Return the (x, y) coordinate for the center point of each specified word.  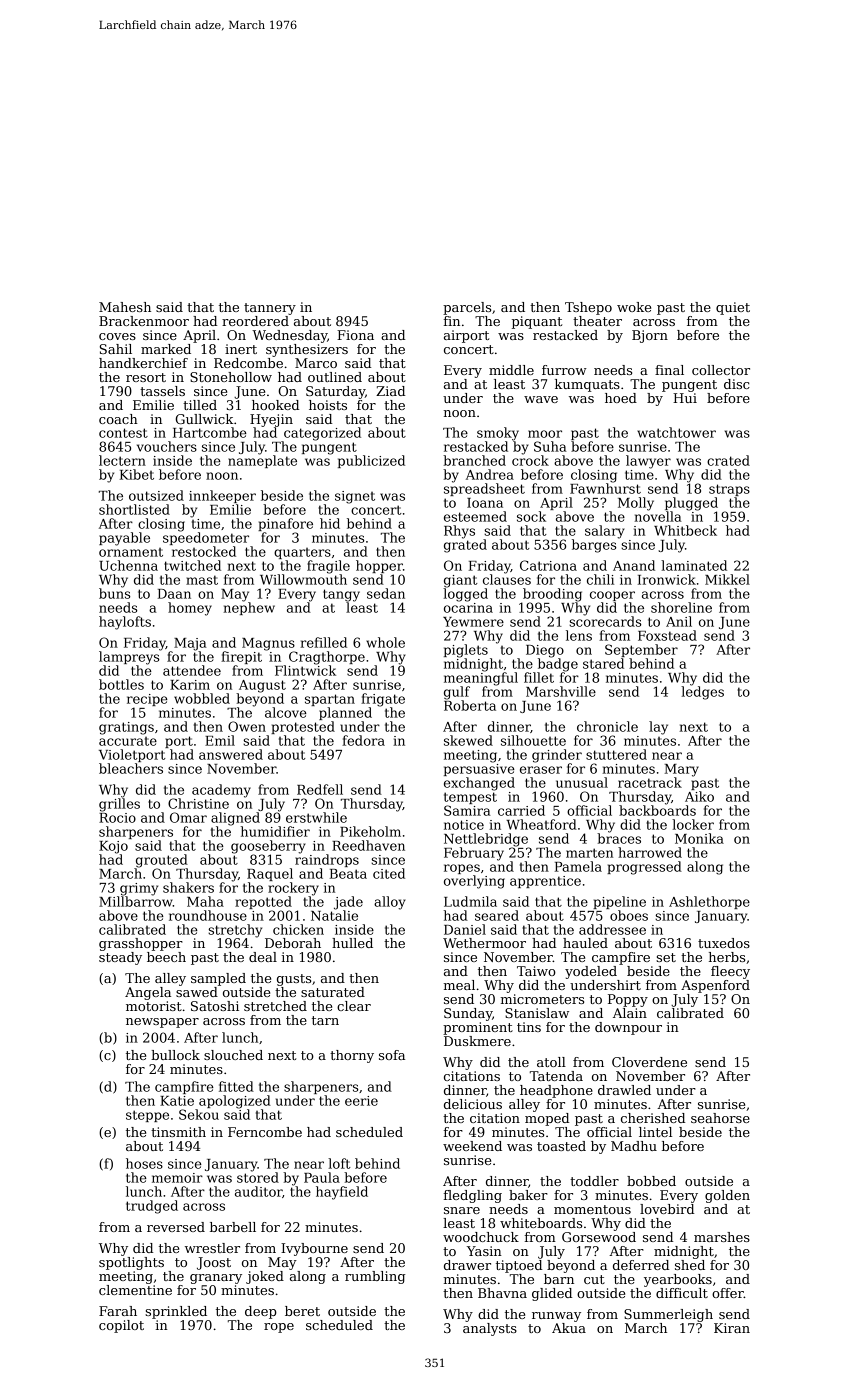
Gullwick (204, 419)
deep (261, 1312)
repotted (263, 902)
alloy (390, 903)
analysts (490, 1329)
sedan (386, 593)
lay (658, 728)
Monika (699, 838)
